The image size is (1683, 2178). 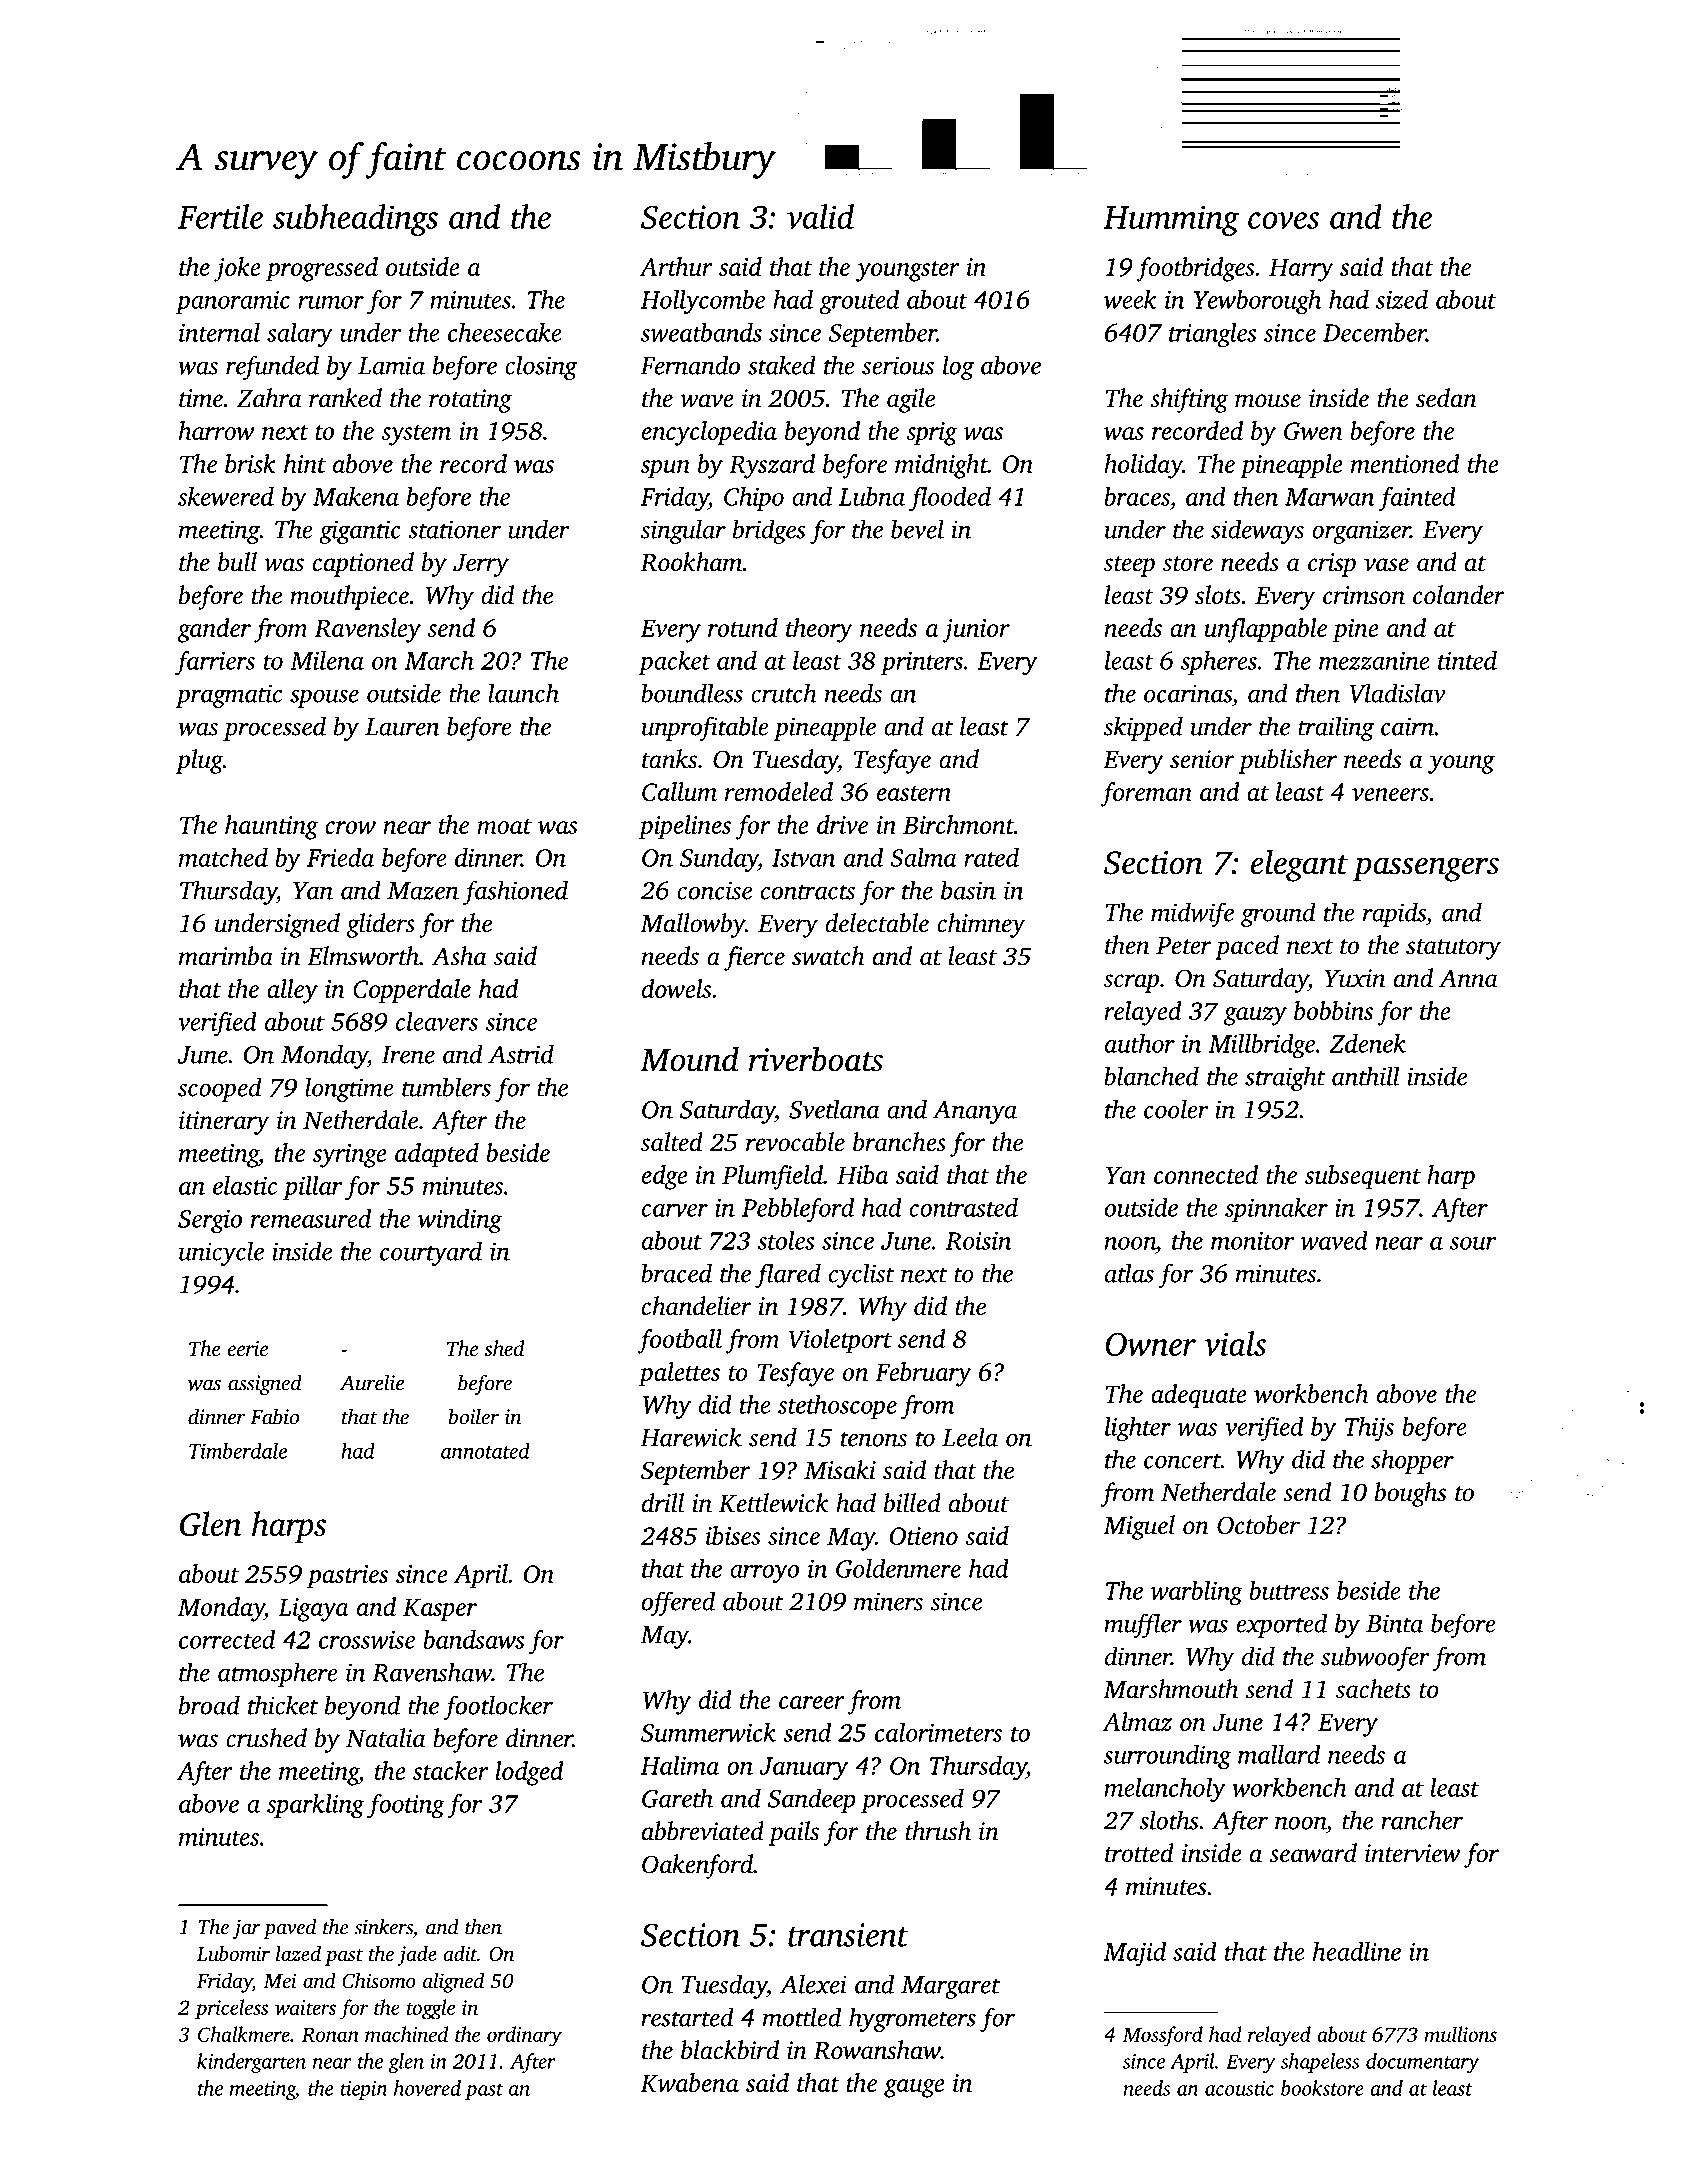 I want to click on calorimeters, so click(x=938, y=1732).
